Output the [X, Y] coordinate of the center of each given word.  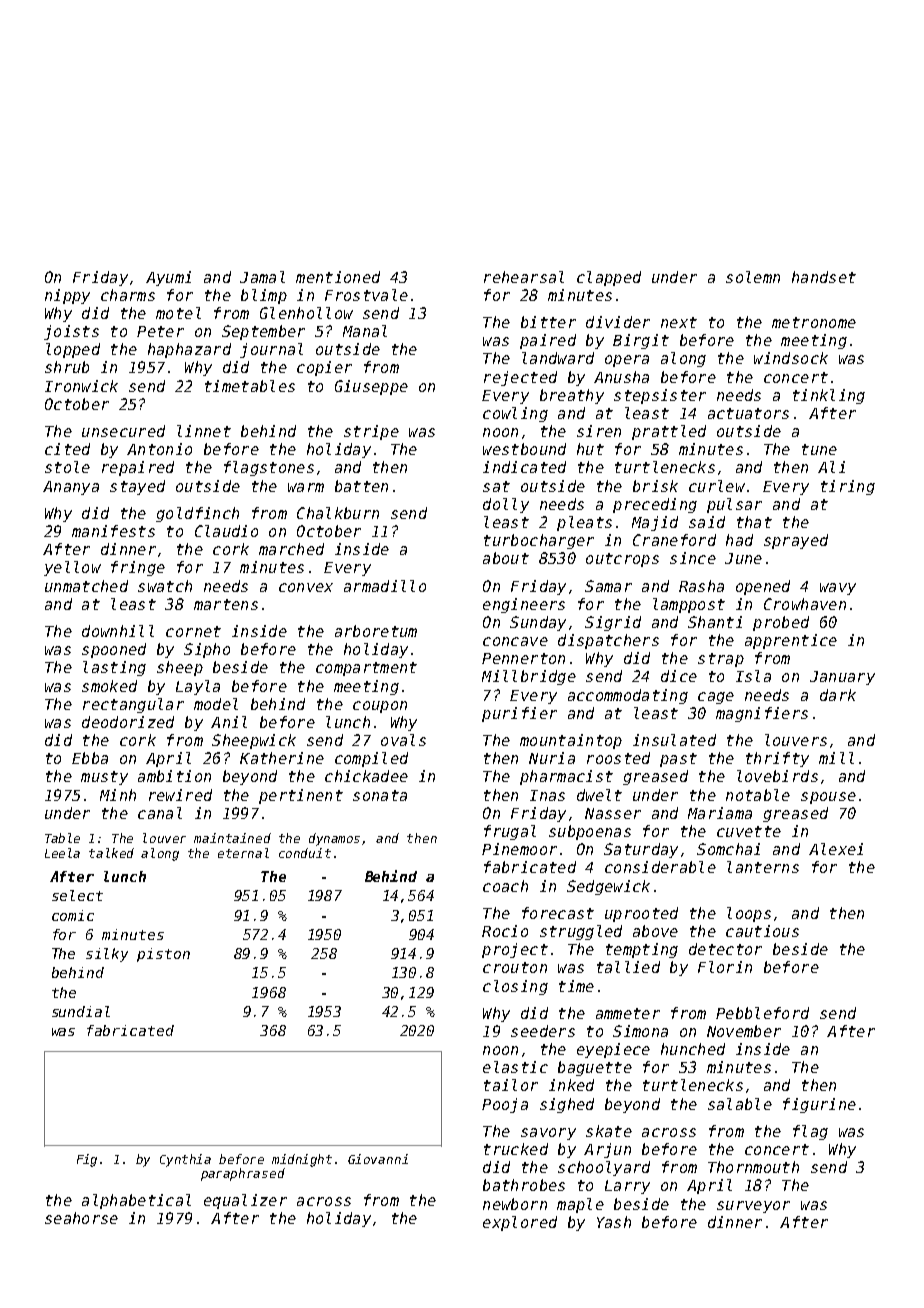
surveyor [753, 1207]
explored [520, 1223]
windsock [791, 358]
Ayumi [168, 278]
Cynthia [185, 1160]
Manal [365, 331]
